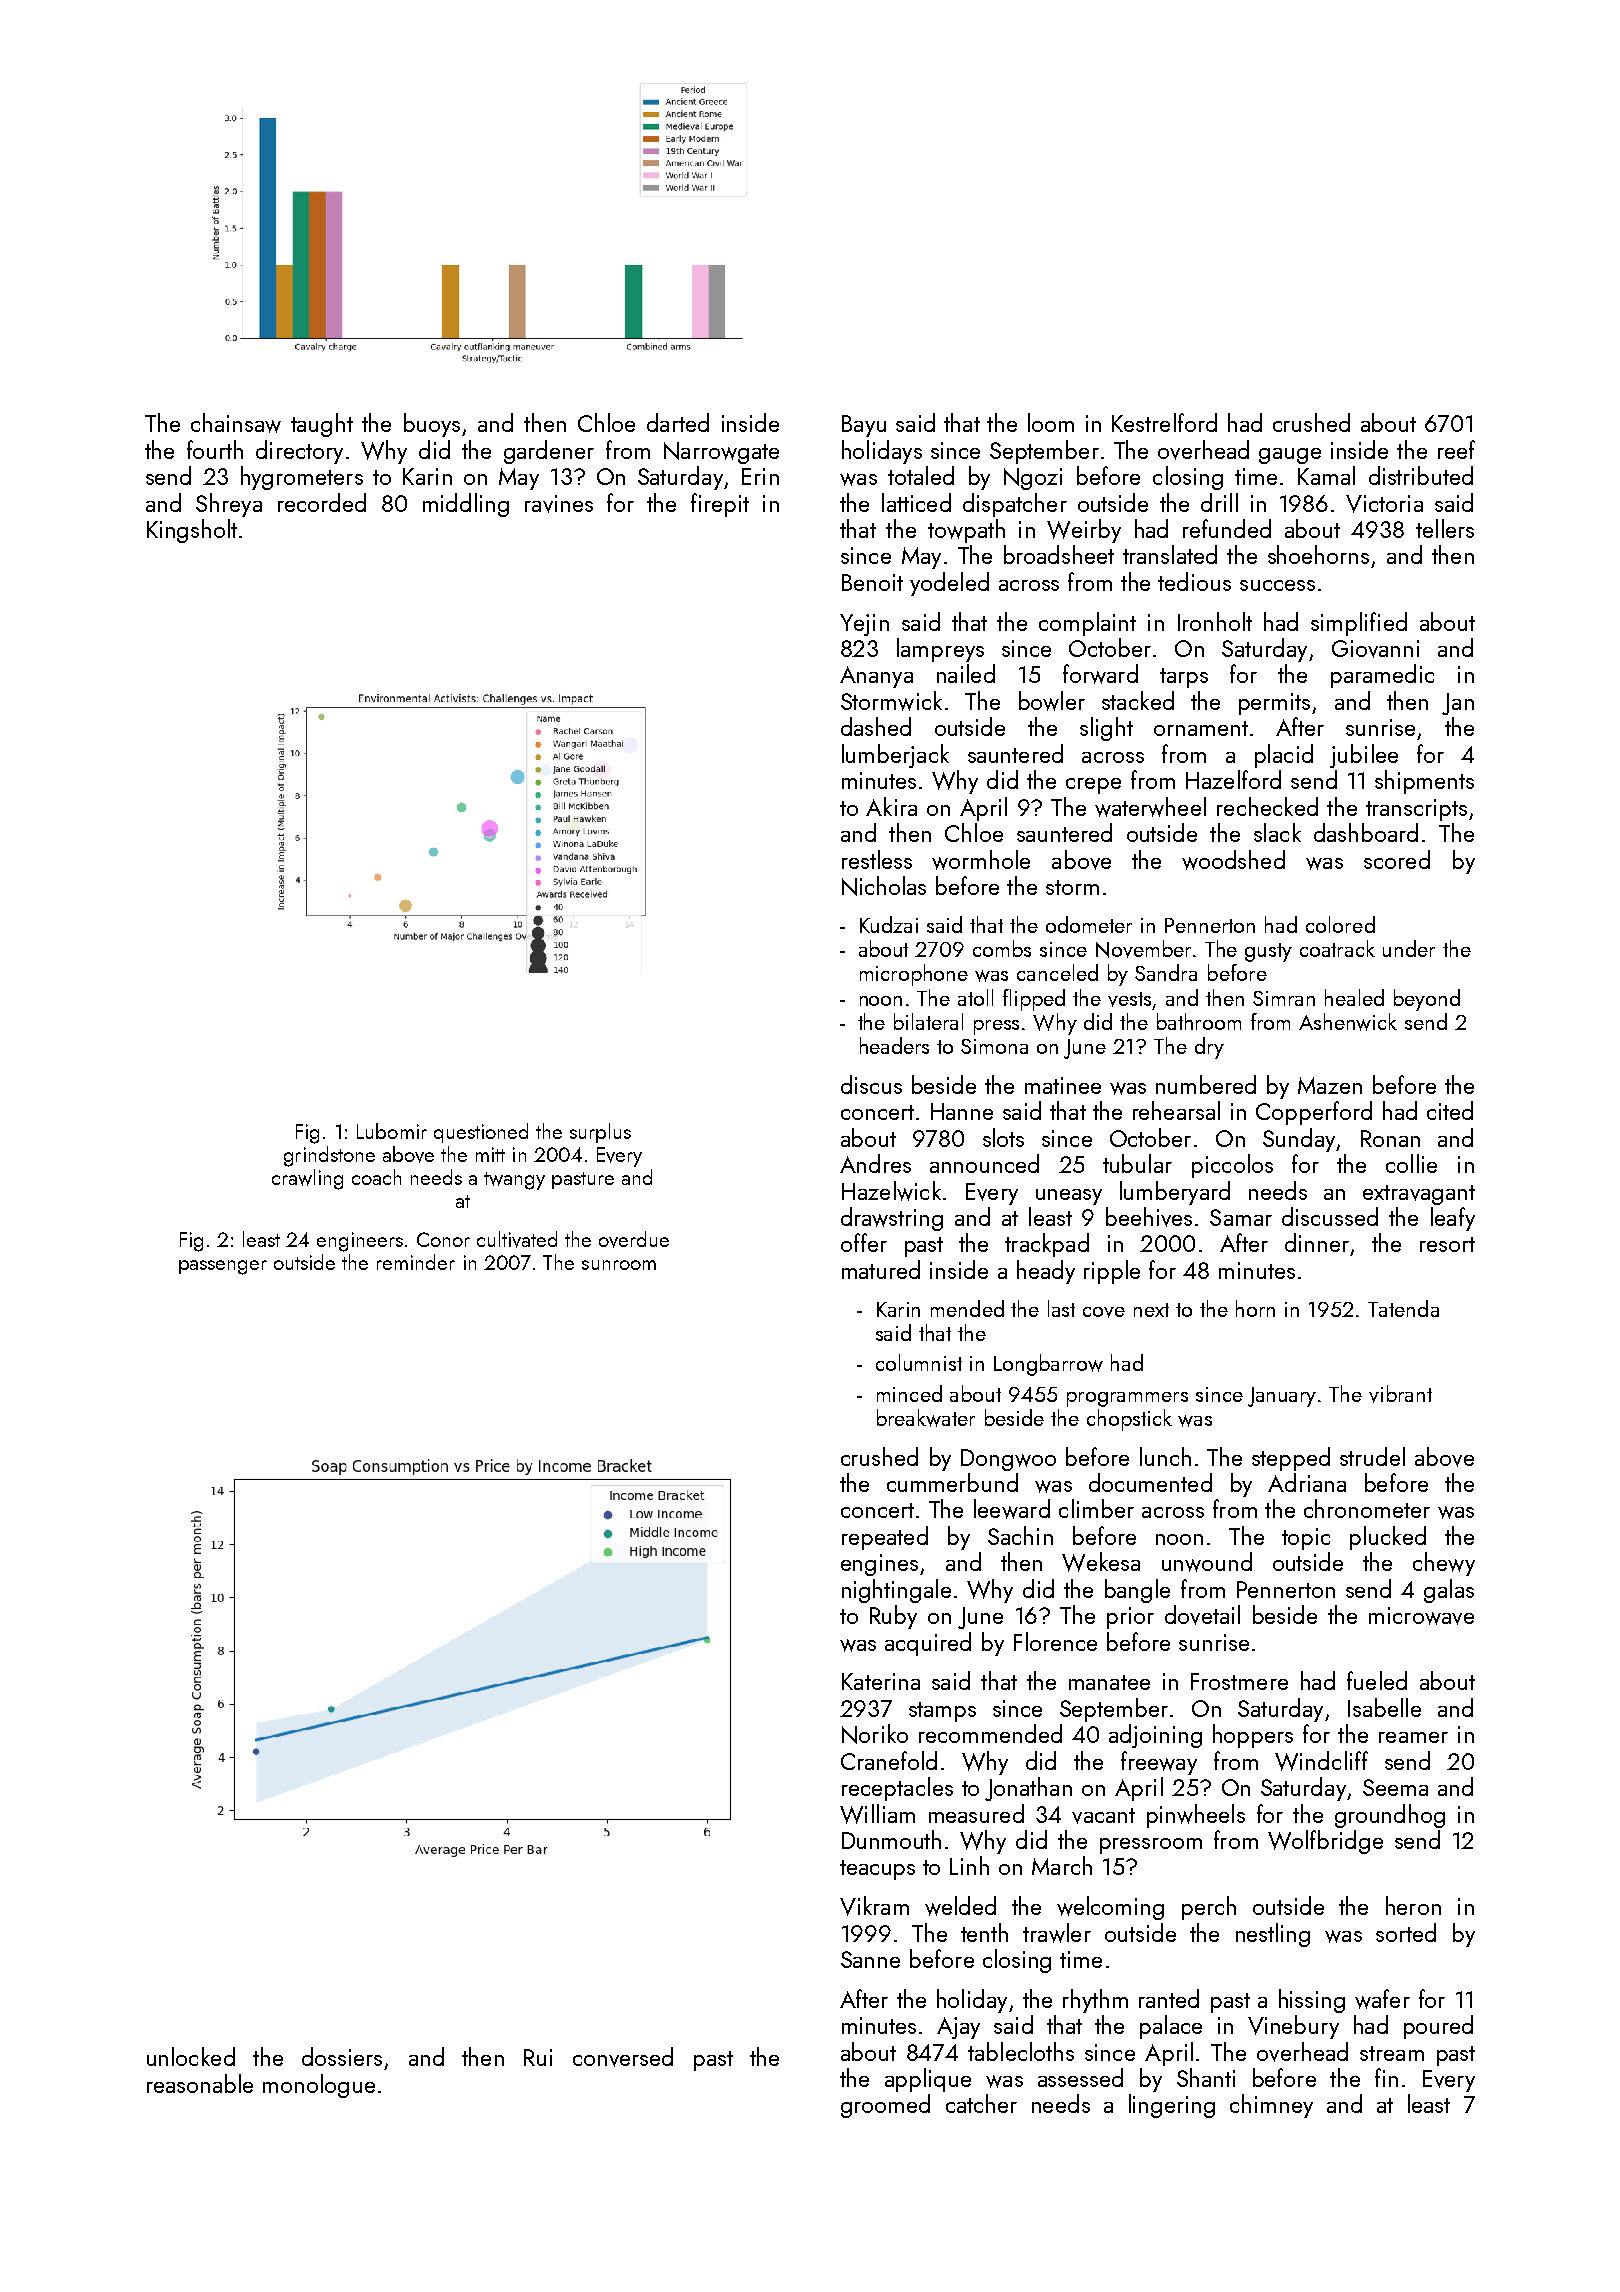 The image size is (1620, 2292). I want to click on under, so click(1409, 948).
